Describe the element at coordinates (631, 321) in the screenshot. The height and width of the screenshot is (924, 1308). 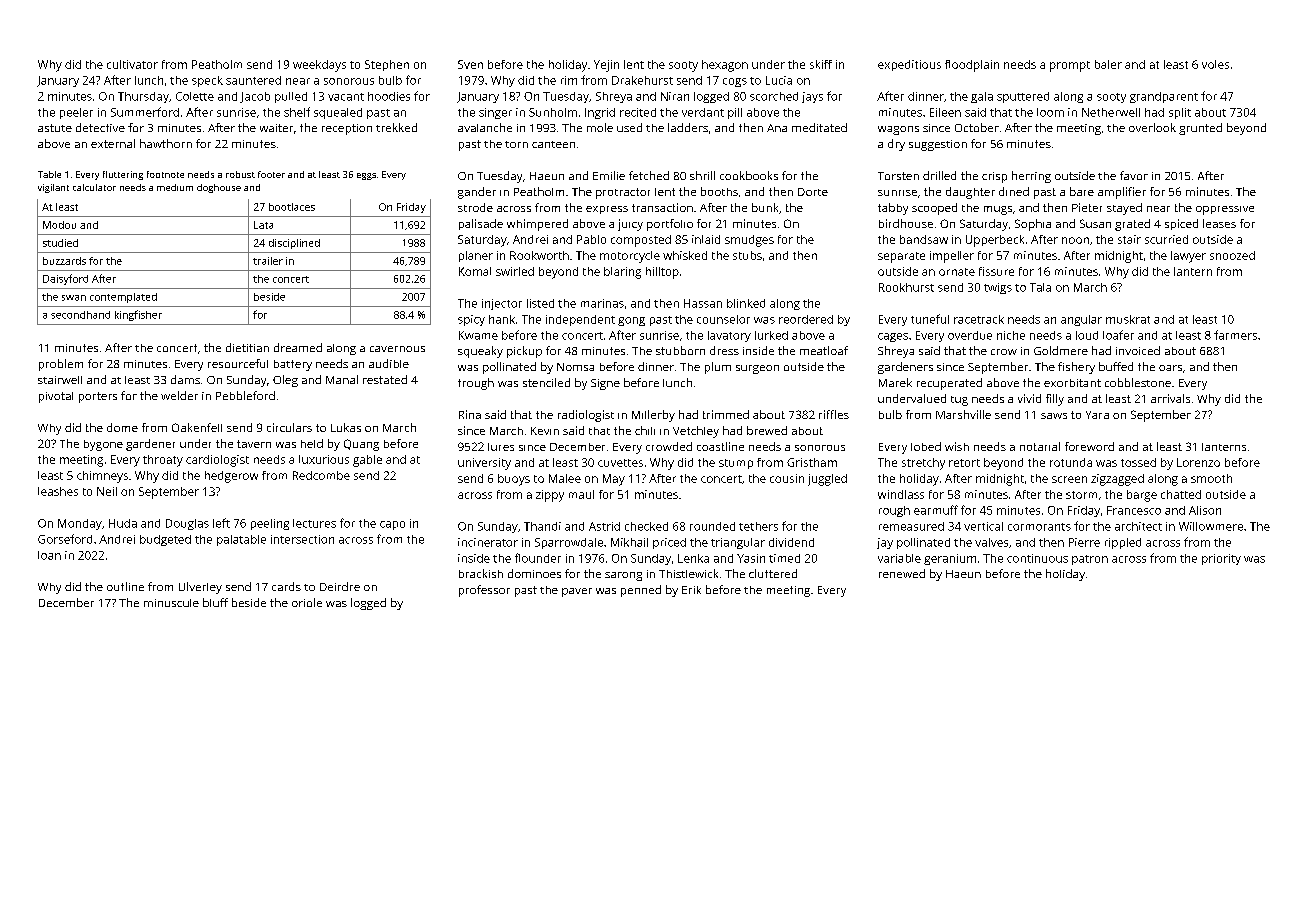
I see `gong` at that location.
